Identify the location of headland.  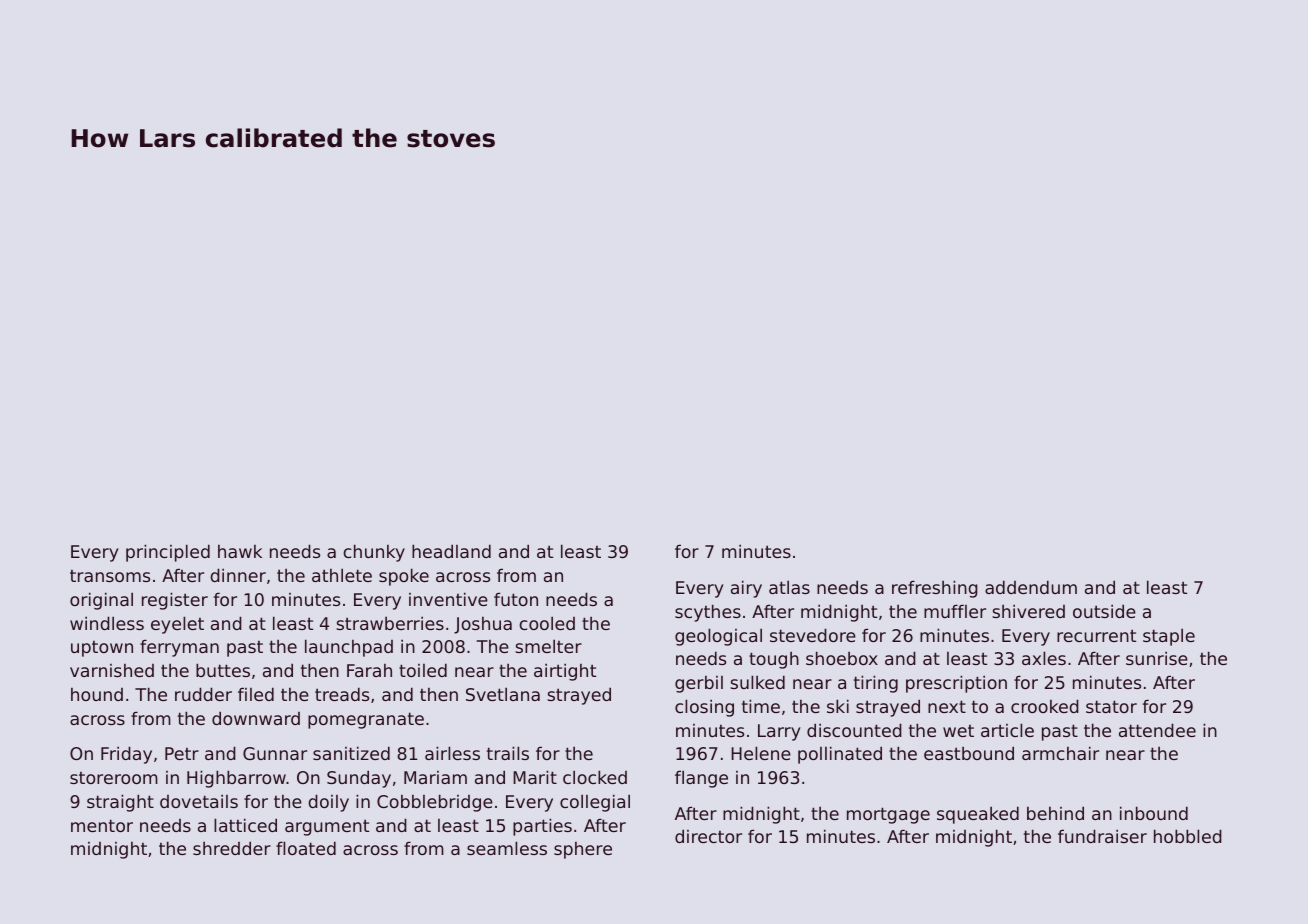
(451, 551).
